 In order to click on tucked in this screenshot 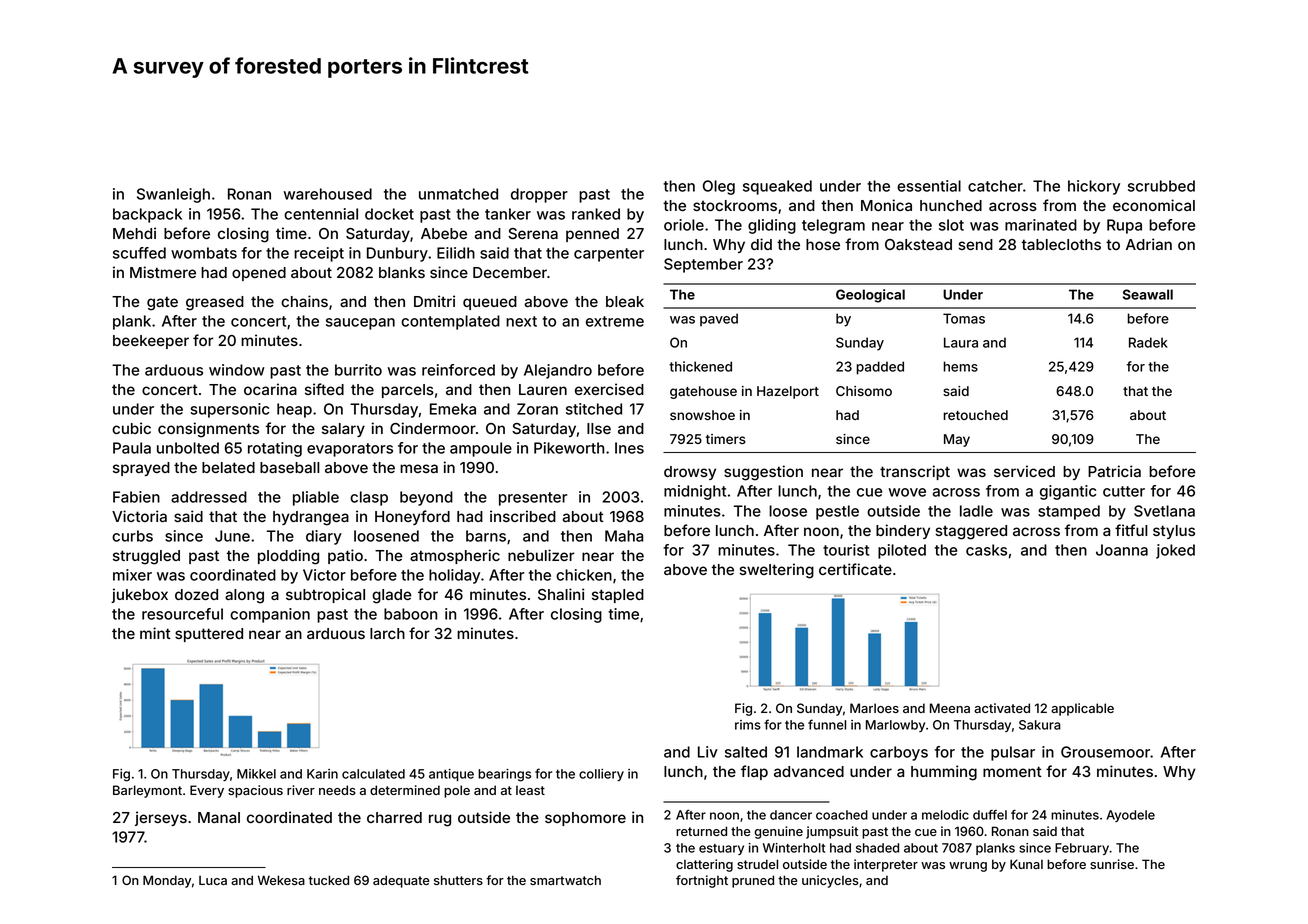, I will do `click(329, 880)`.
